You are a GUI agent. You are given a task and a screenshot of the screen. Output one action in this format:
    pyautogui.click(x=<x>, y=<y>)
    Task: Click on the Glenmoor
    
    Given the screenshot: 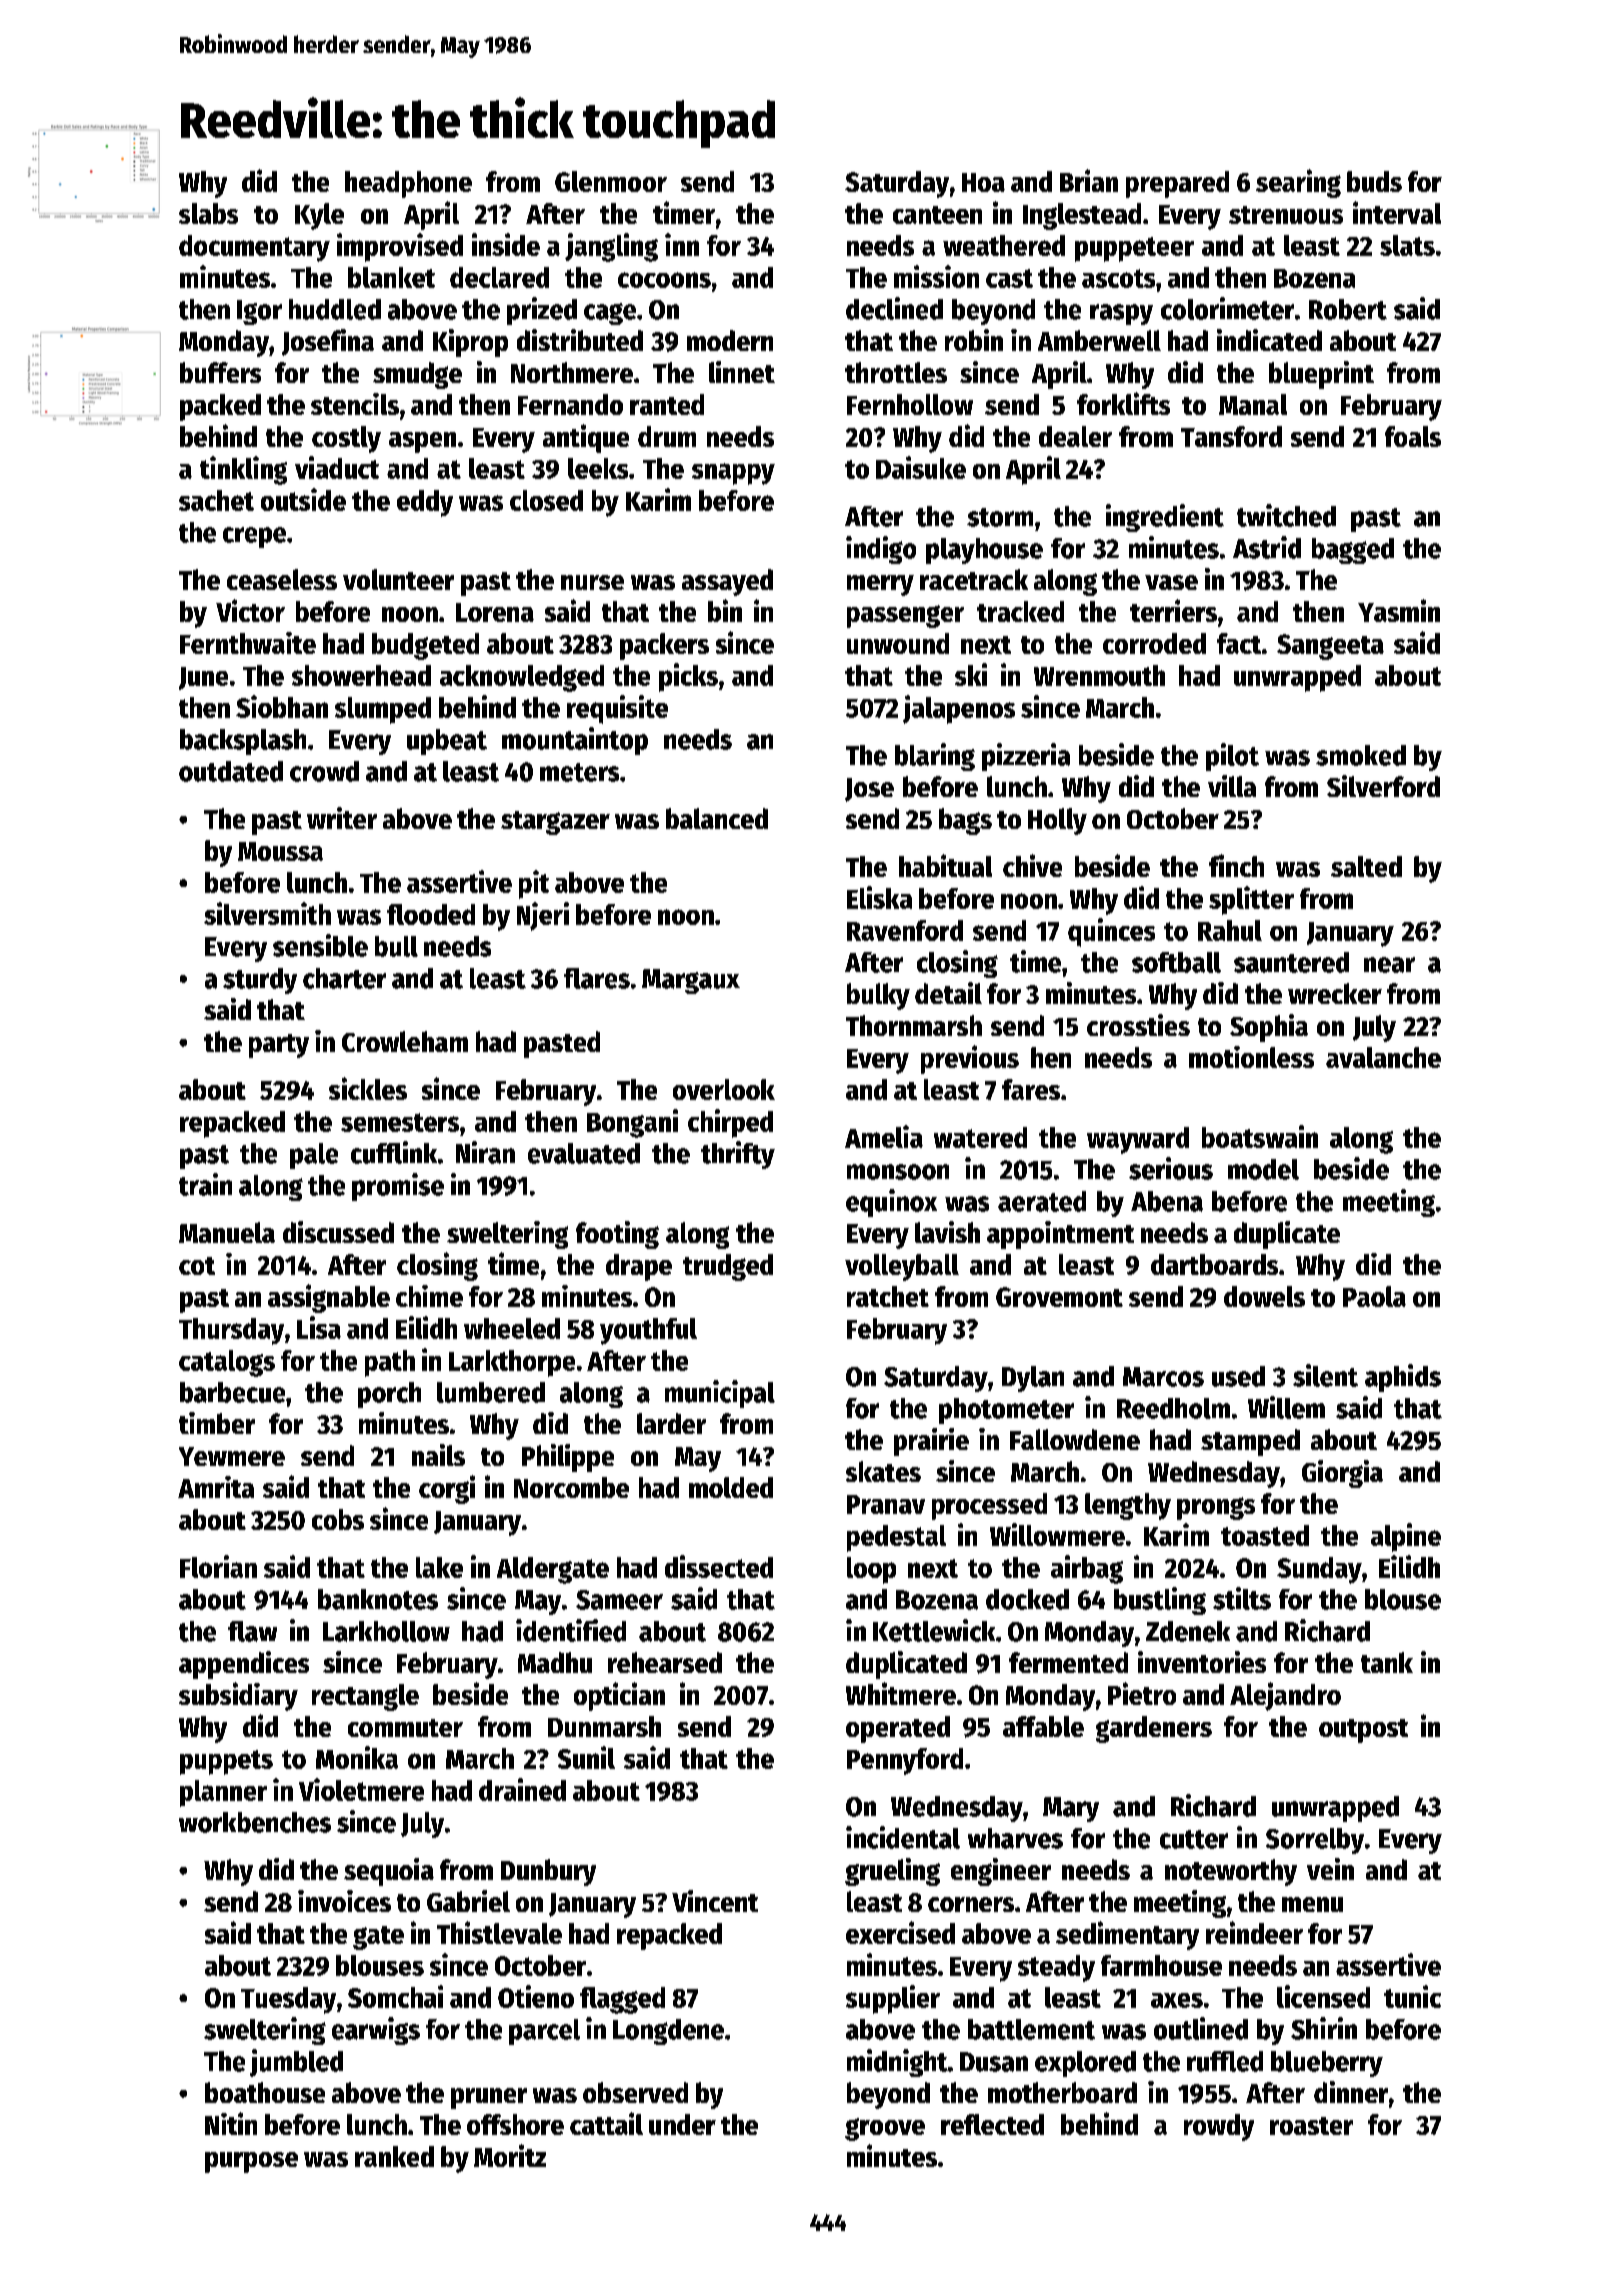 What is the action you would take?
    pyautogui.click(x=611, y=181)
